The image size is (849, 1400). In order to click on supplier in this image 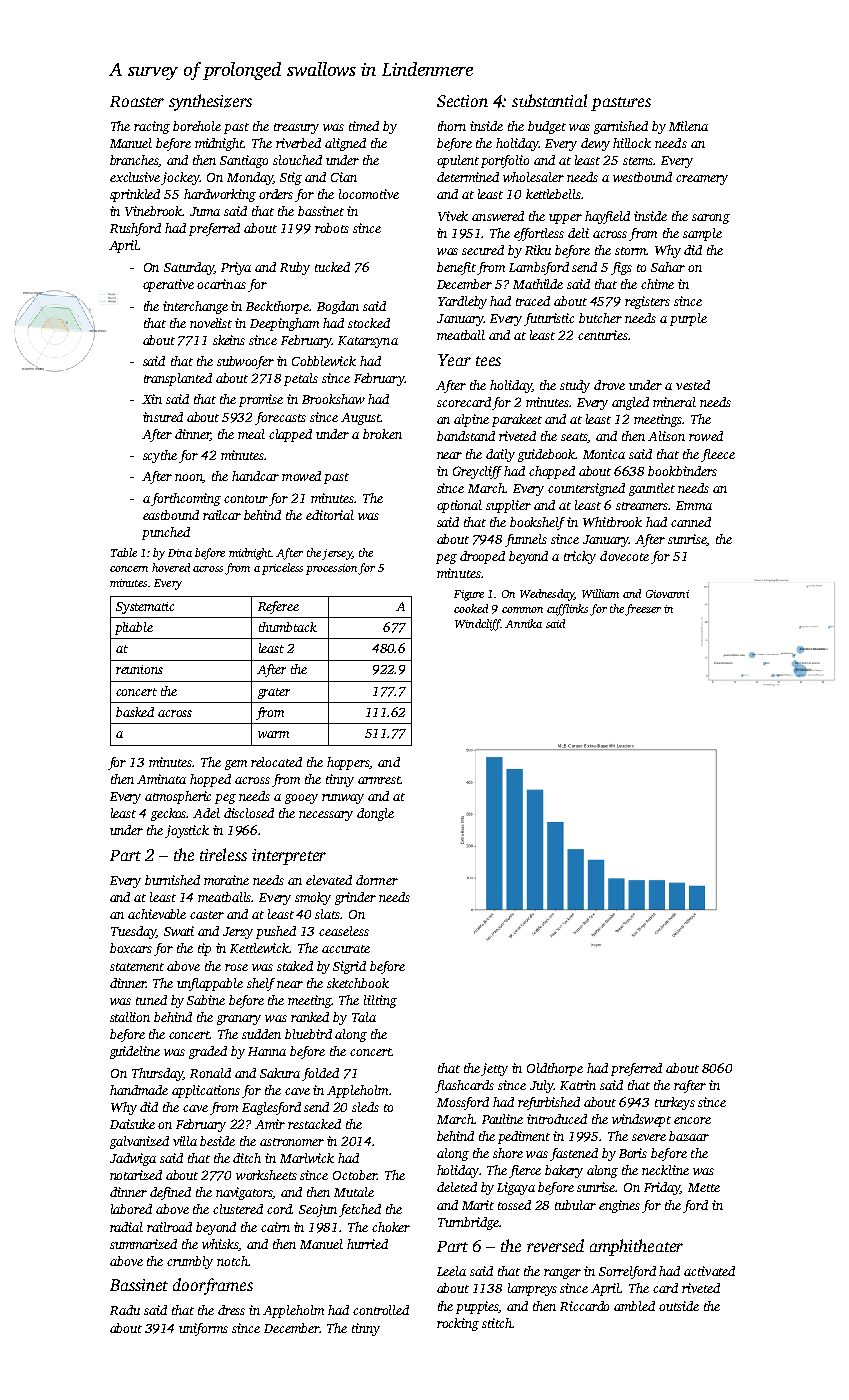, I will do `click(508, 506)`.
